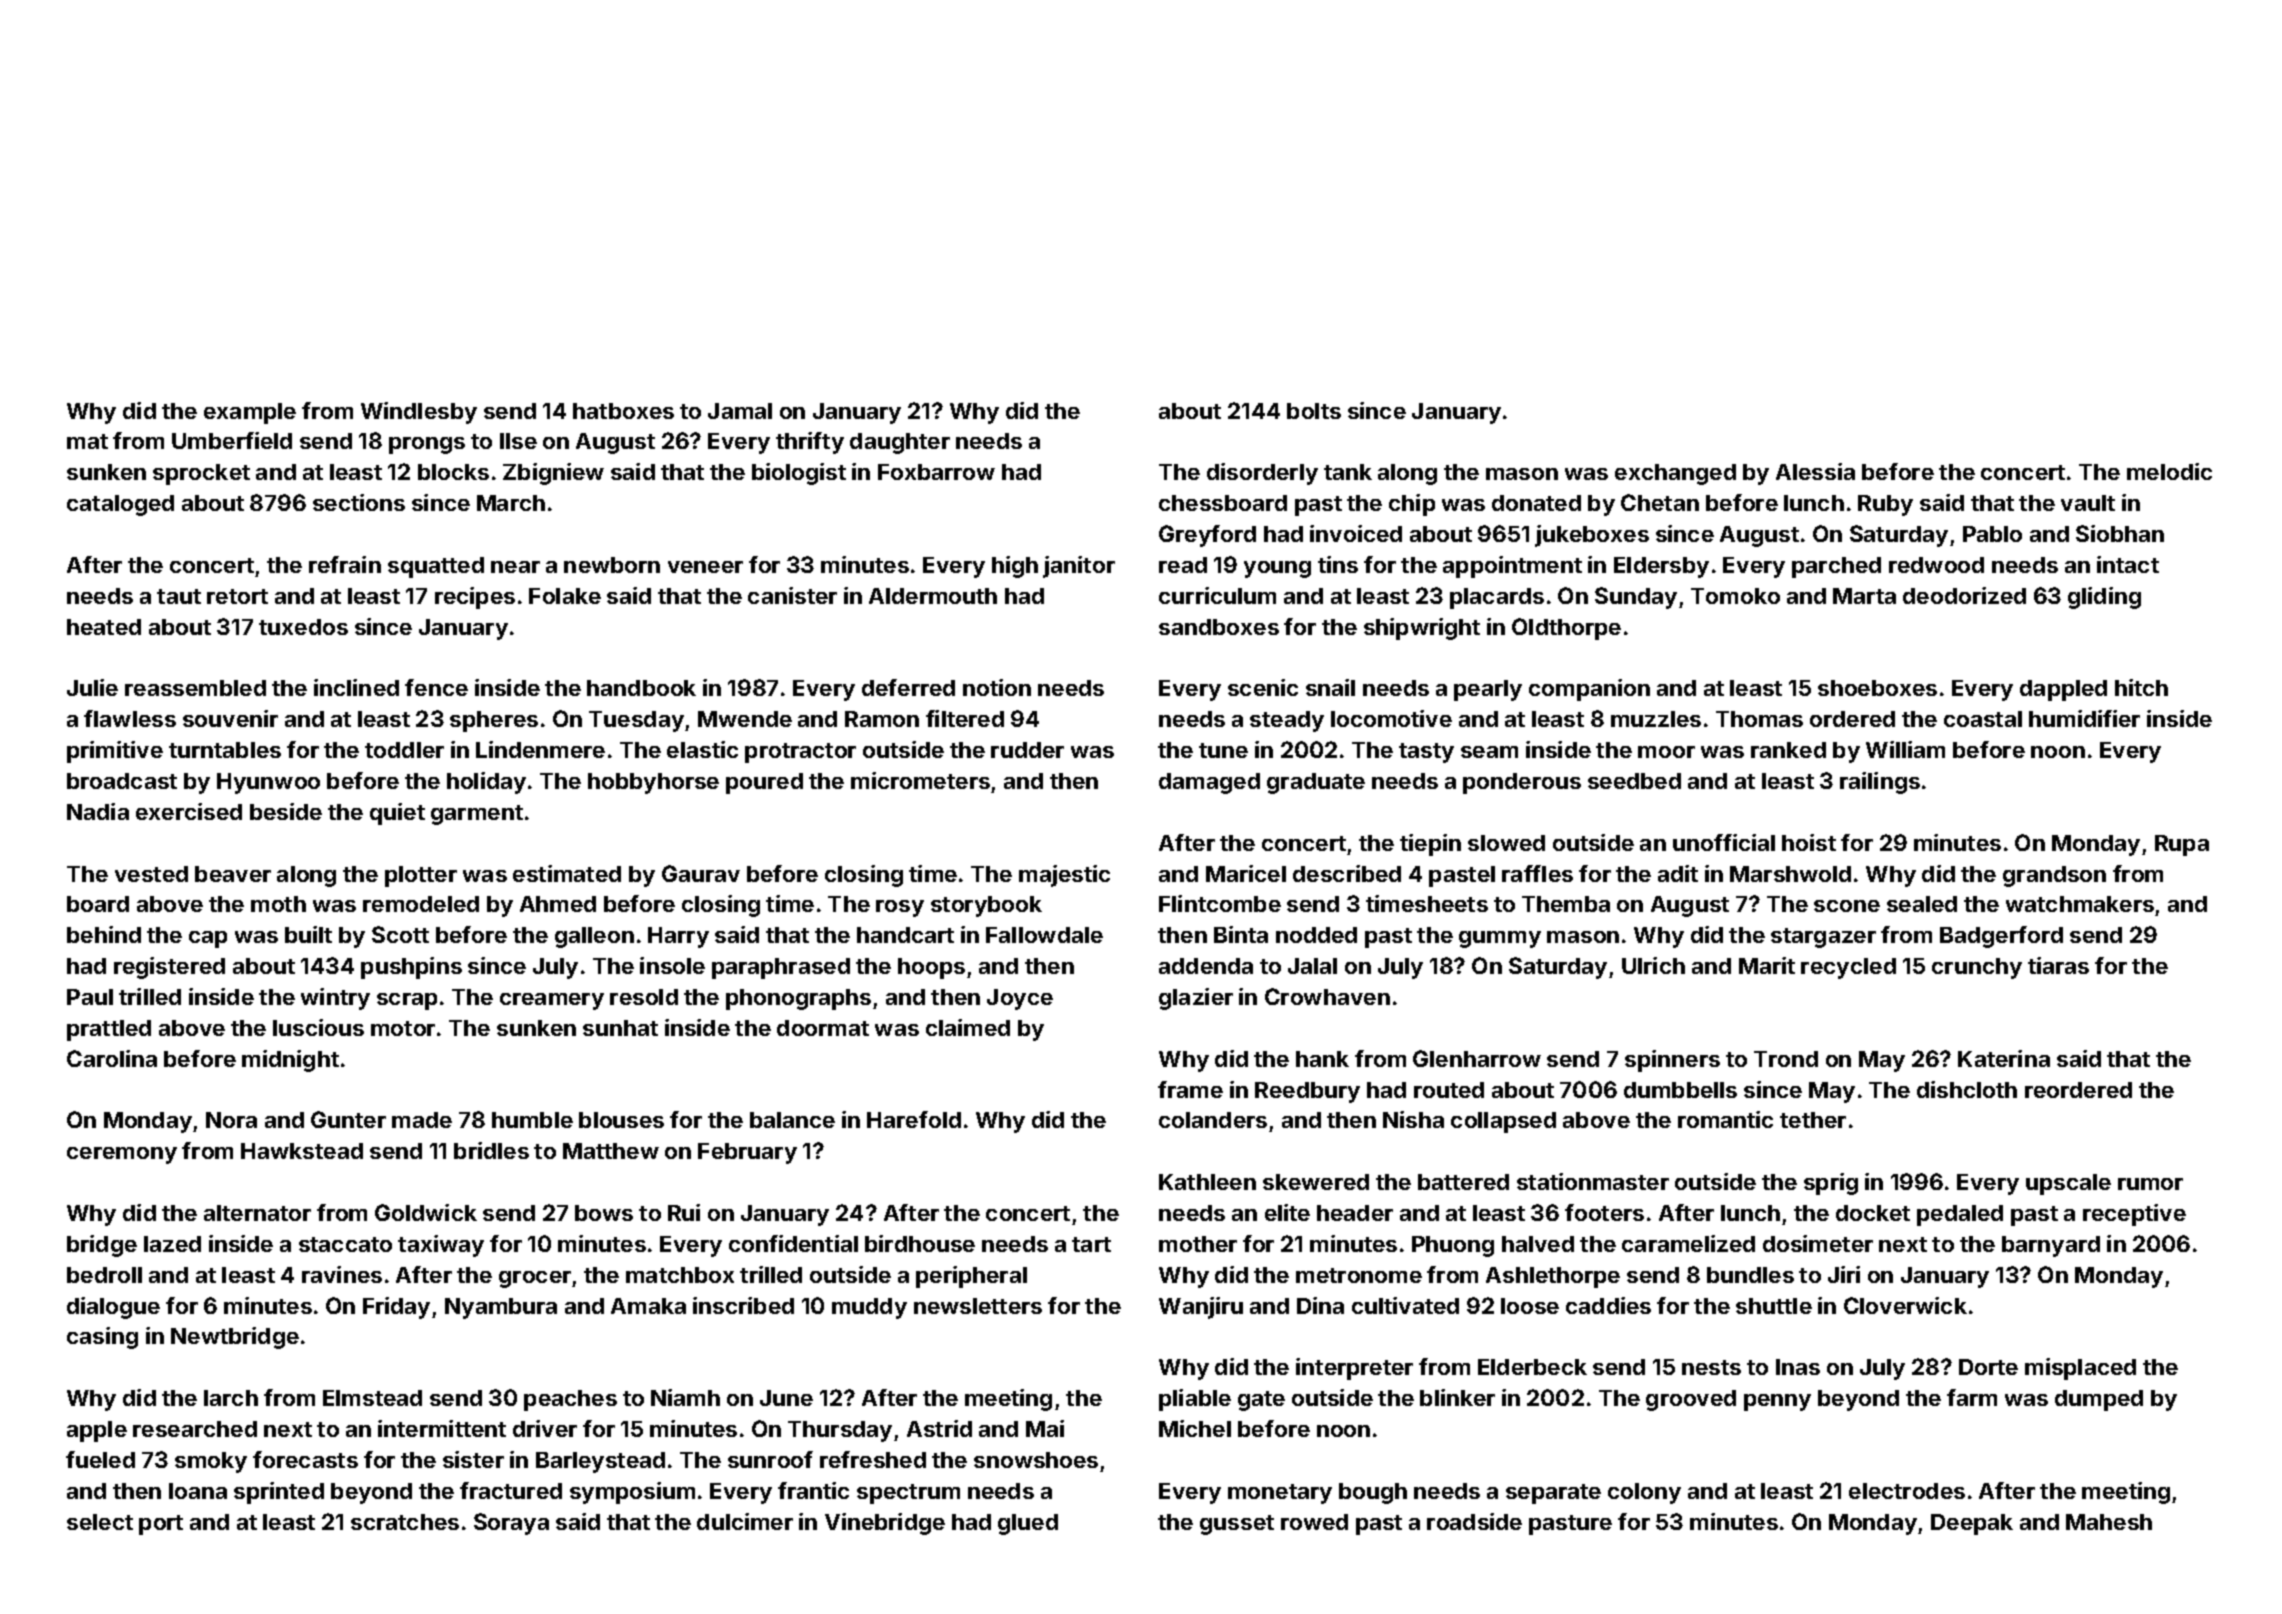 Image resolution: width=2282 pixels, height=1614 pixels. What do you see at coordinates (914, 1119) in the document?
I see `Harefold` at bounding box center [914, 1119].
